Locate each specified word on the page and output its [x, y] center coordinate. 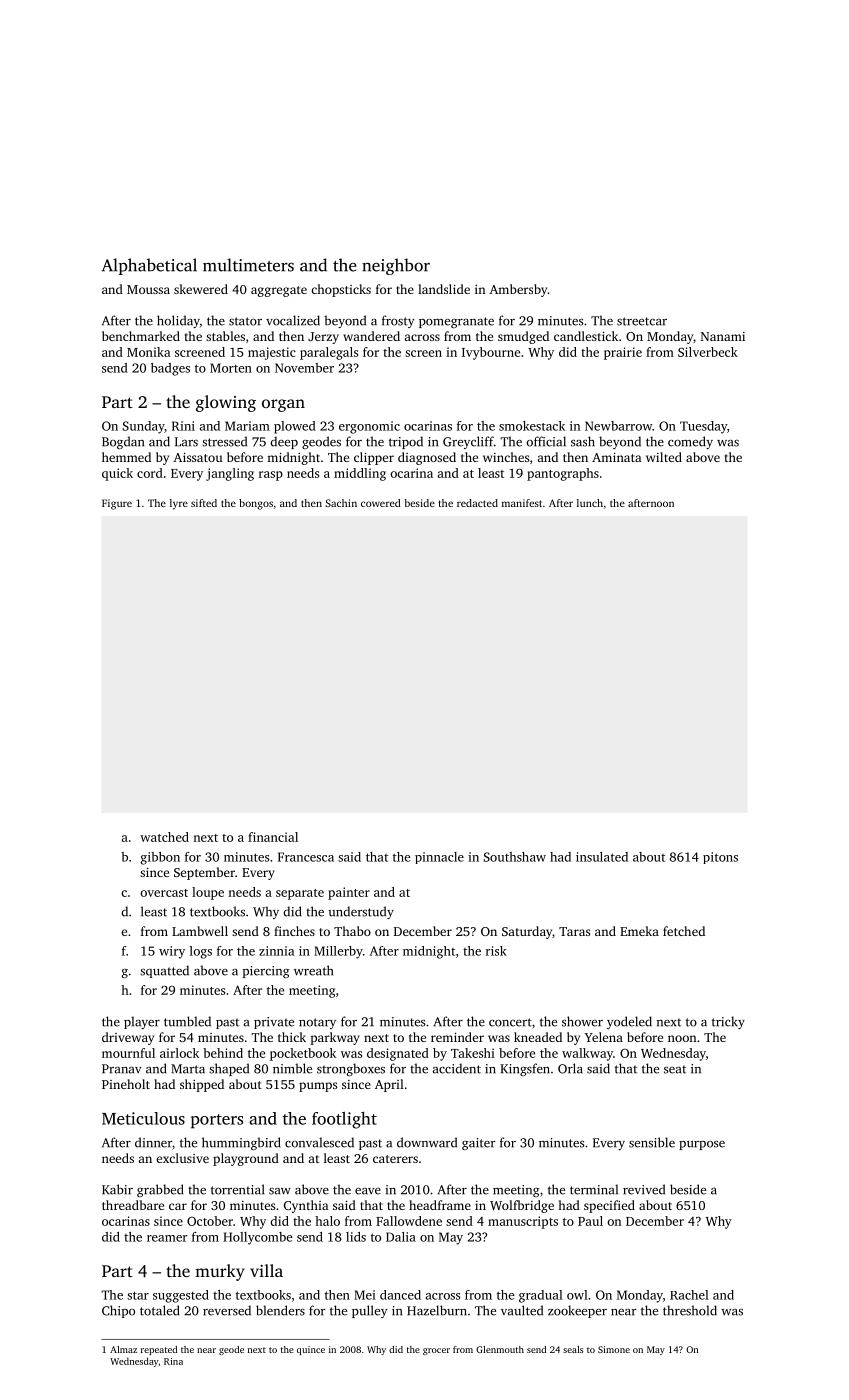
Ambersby [518, 290]
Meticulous [143, 1118]
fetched [684, 931]
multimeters [248, 265]
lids [356, 1237]
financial [273, 837]
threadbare [133, 1205]
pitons [720, 858]
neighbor [396, 266]
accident [457, 1068]
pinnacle [439, 858]
